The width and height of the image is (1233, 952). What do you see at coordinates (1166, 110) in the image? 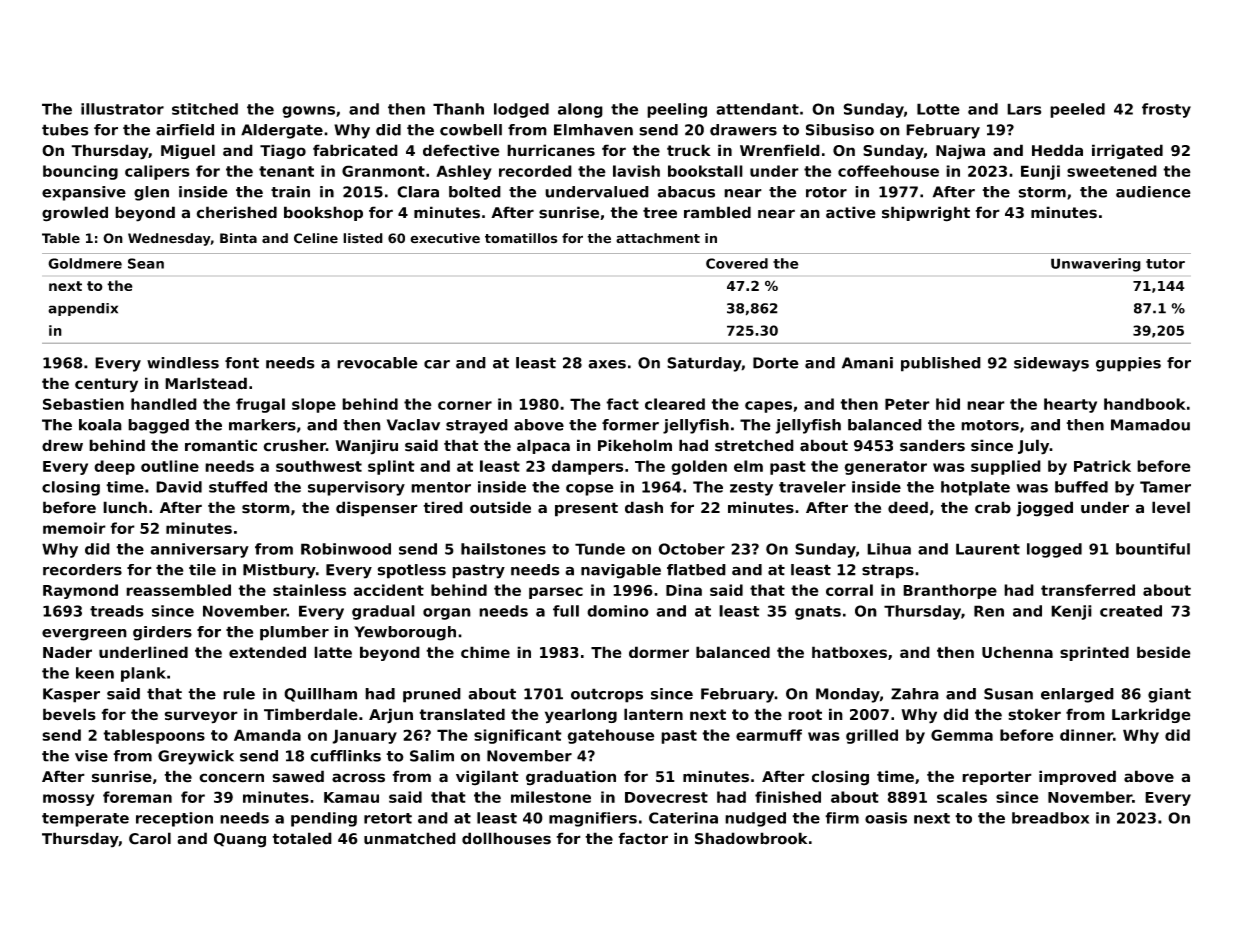
I see `frosty` at bounding box center [1166, 110].
